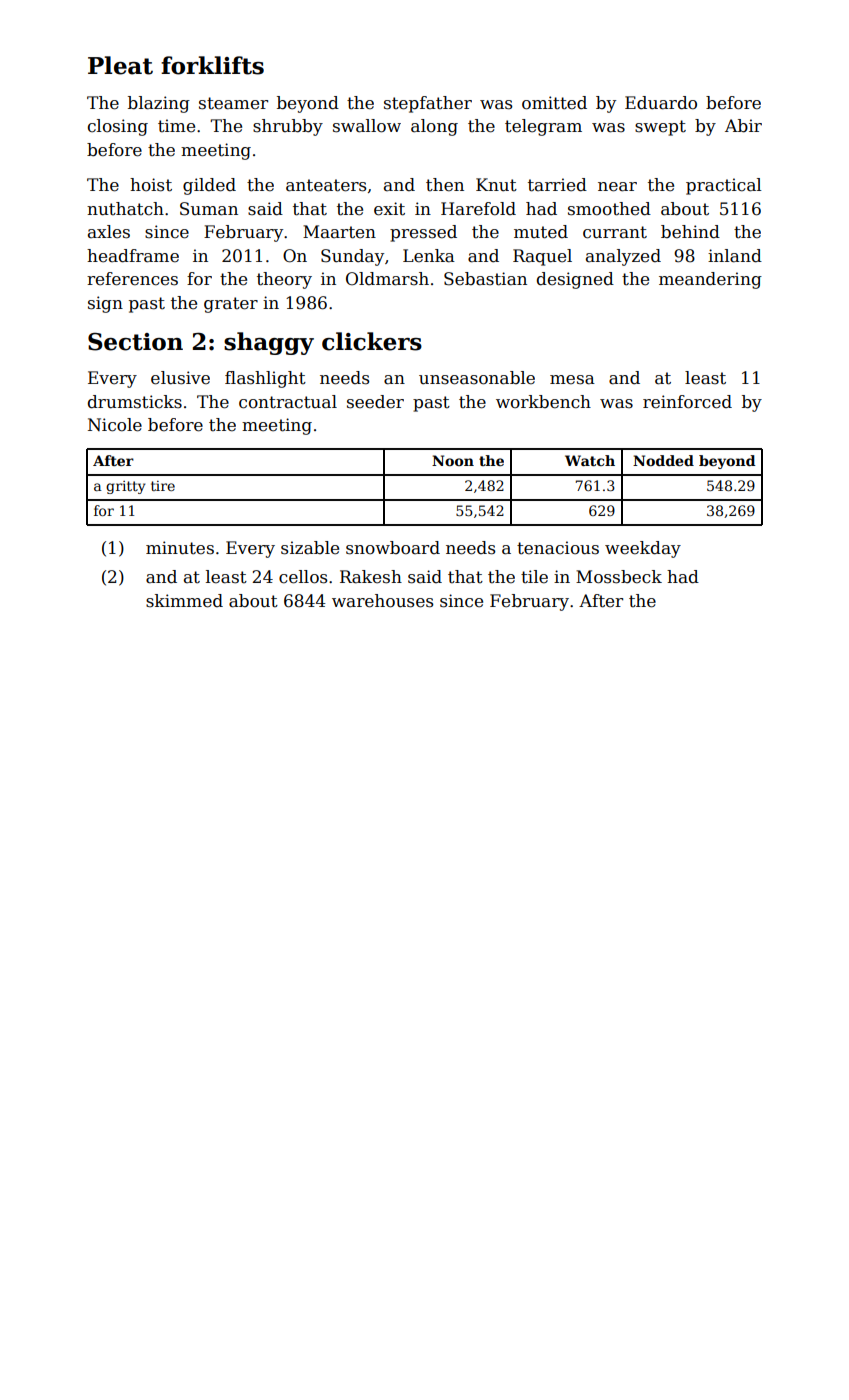  What do you see at coordinates (710, 280) in the screenshot?
I see `meandering` at bounding box center [710, 280].
